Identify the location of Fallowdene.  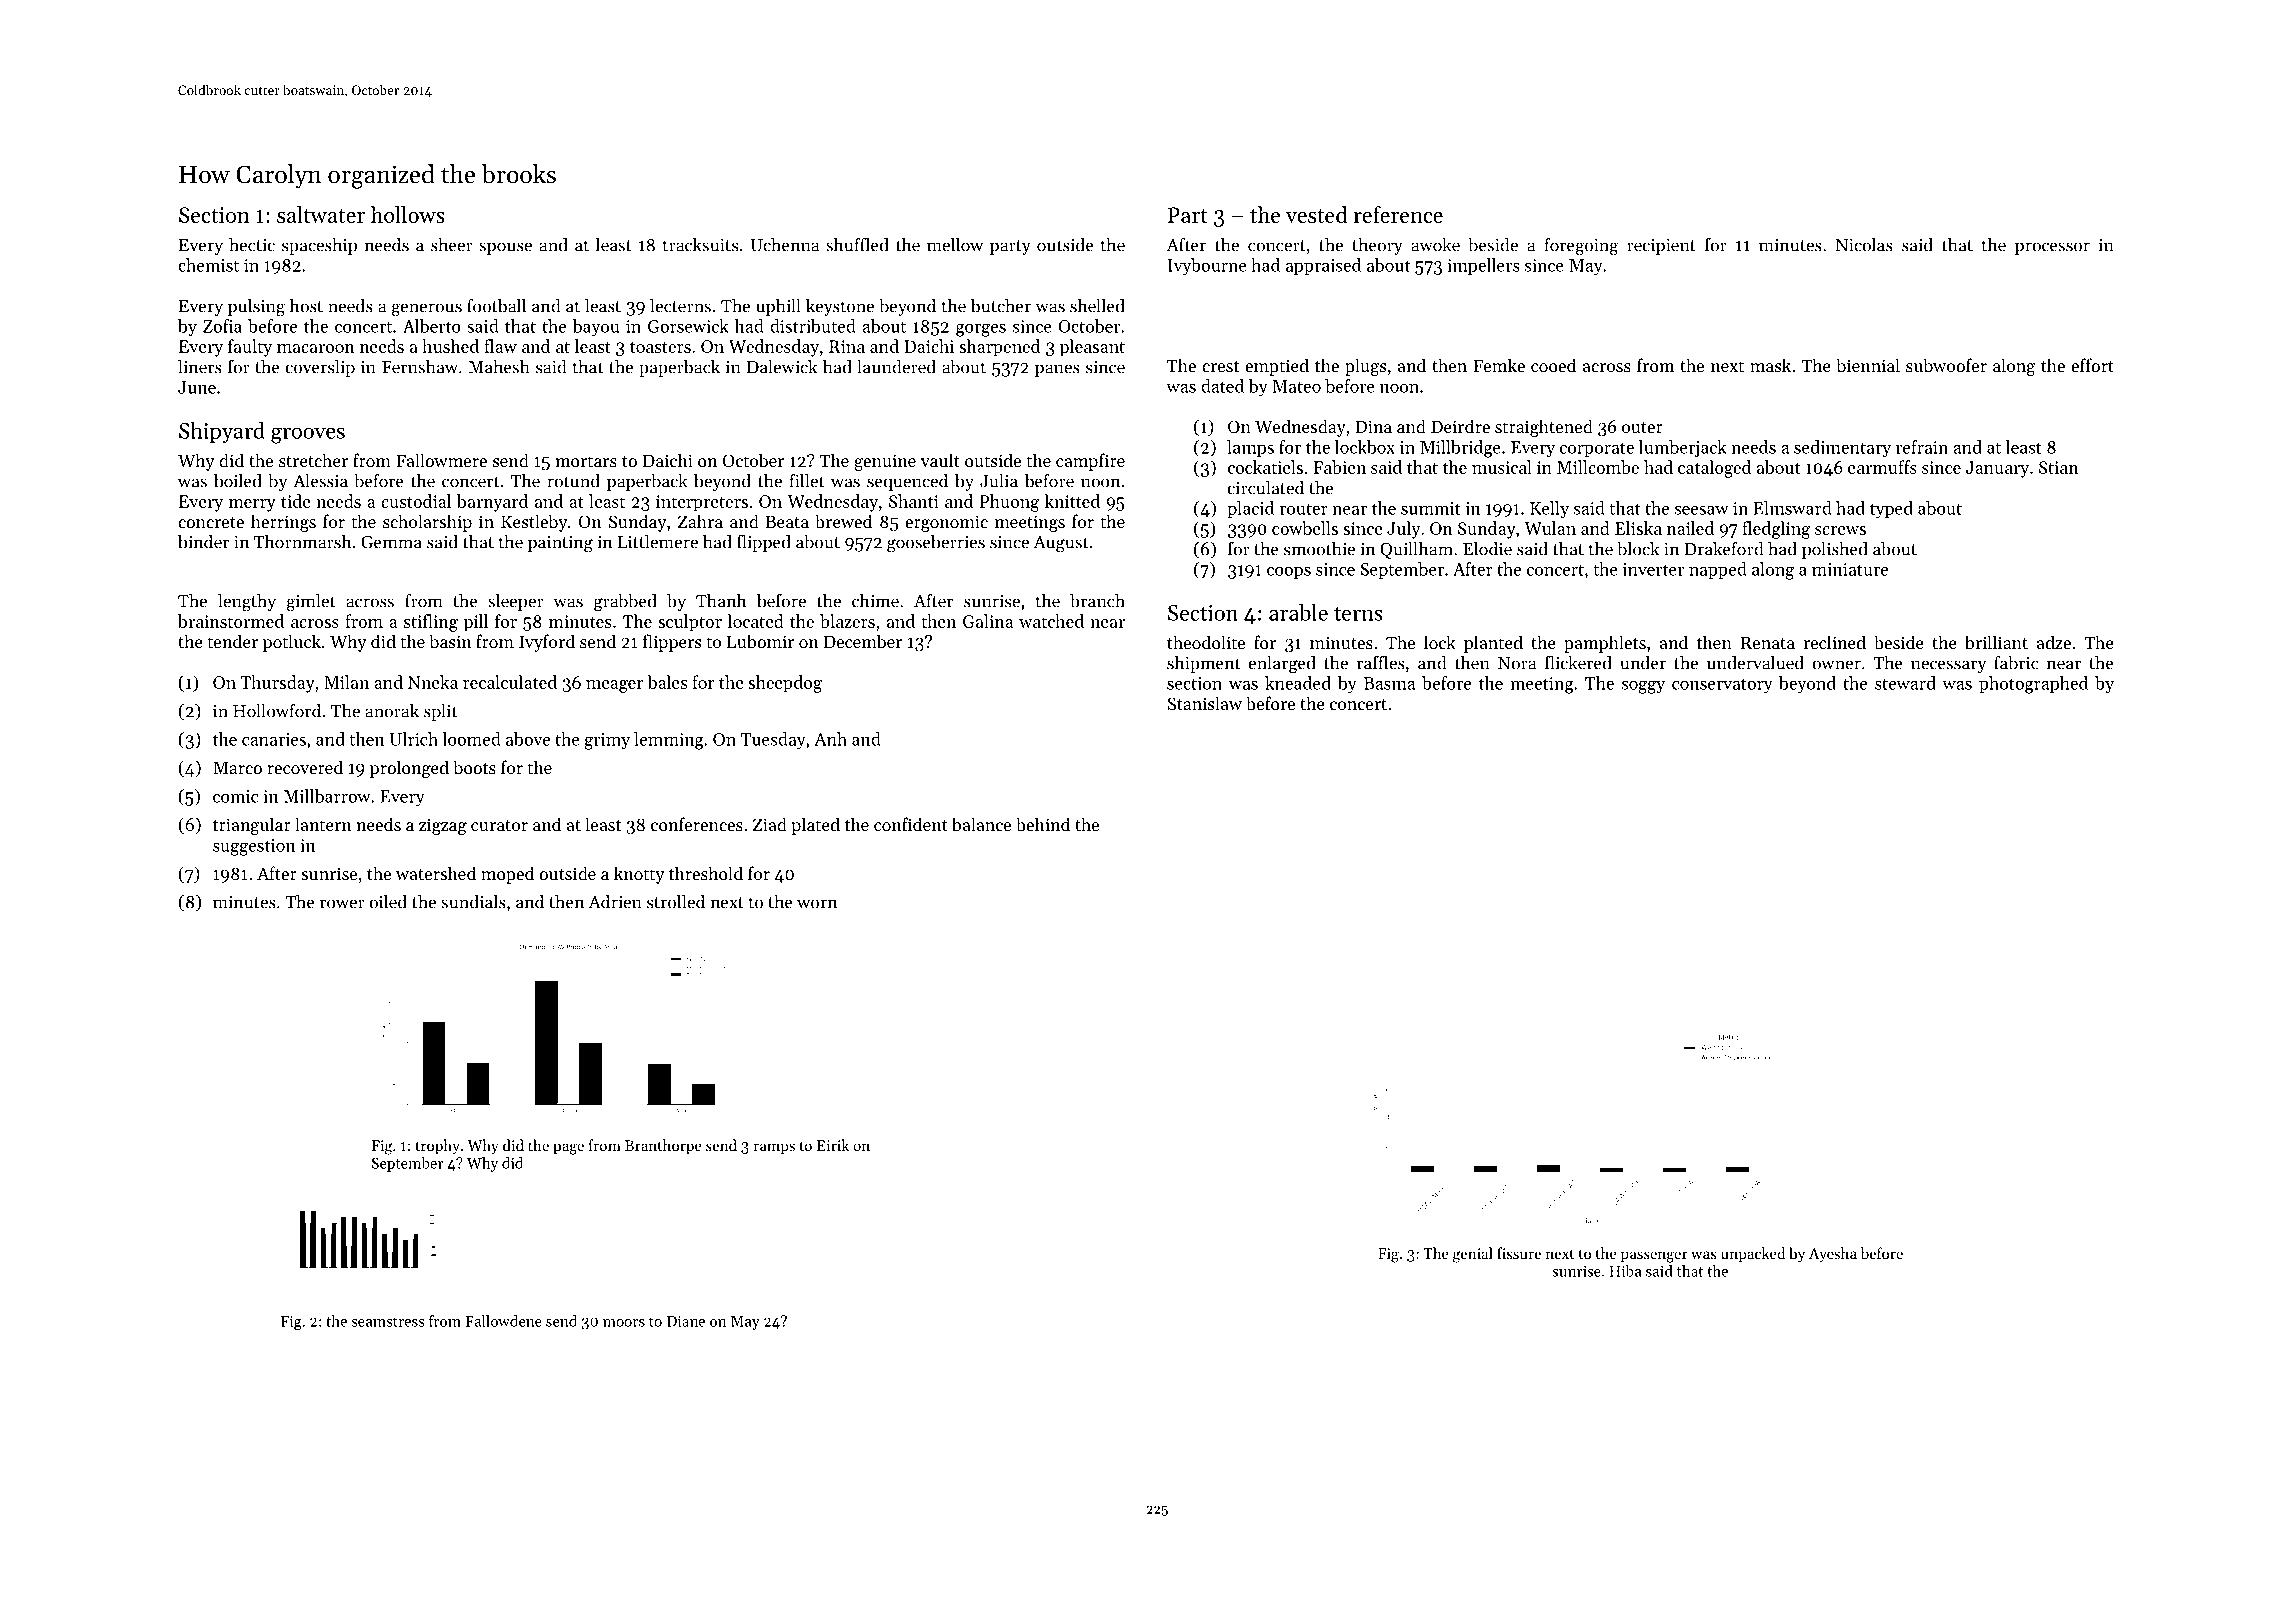
(503, 1321).
